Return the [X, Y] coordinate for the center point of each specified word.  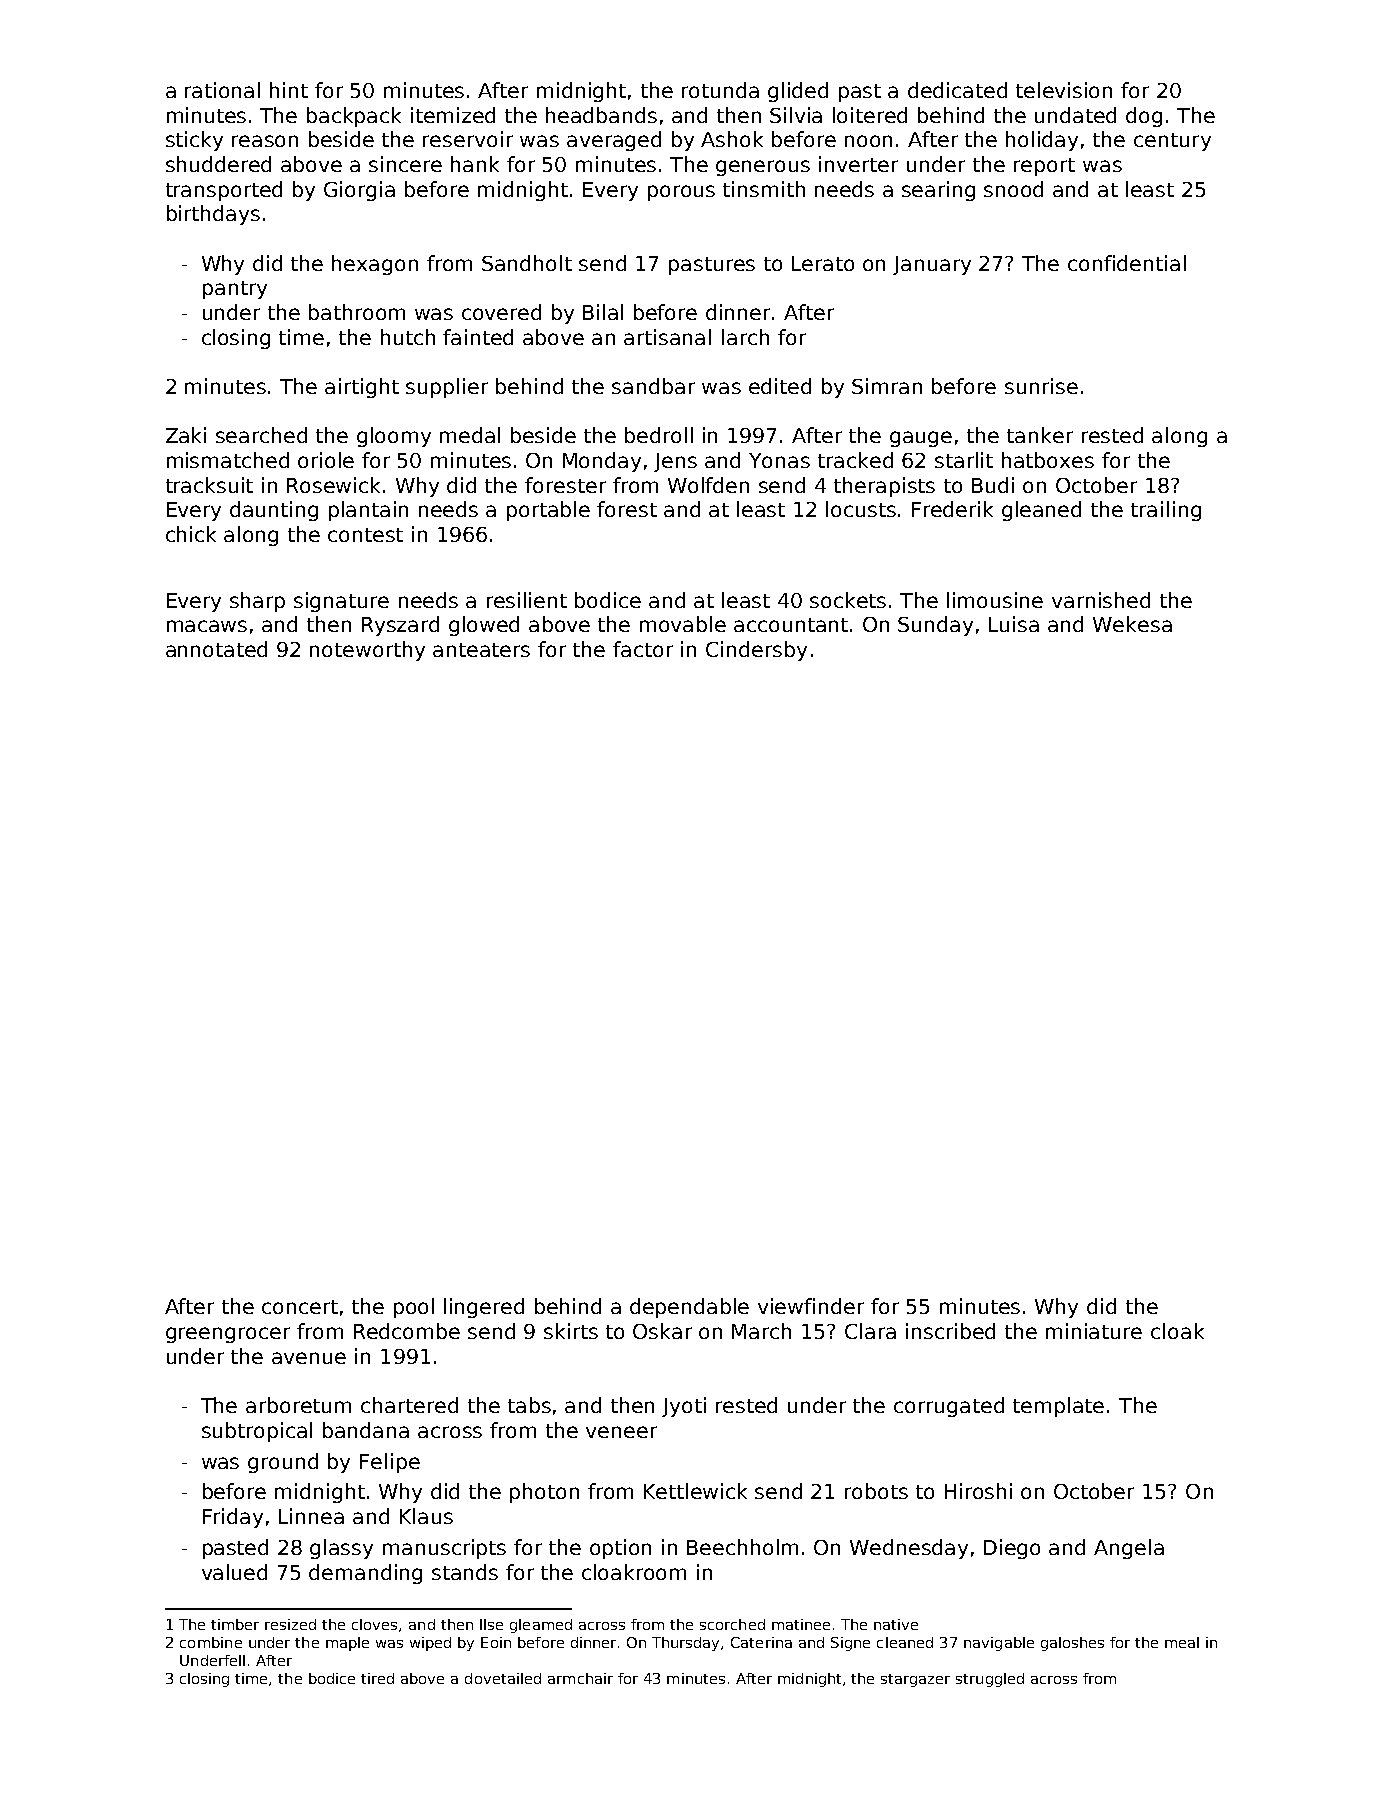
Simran [887, 386]
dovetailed [503, 1678]
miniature [1094, 1331]
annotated [216, 649]
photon [544, 1493]
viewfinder [811, 1306]
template [1058, 1407]
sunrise [1041, 386]
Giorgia [359, 191]
